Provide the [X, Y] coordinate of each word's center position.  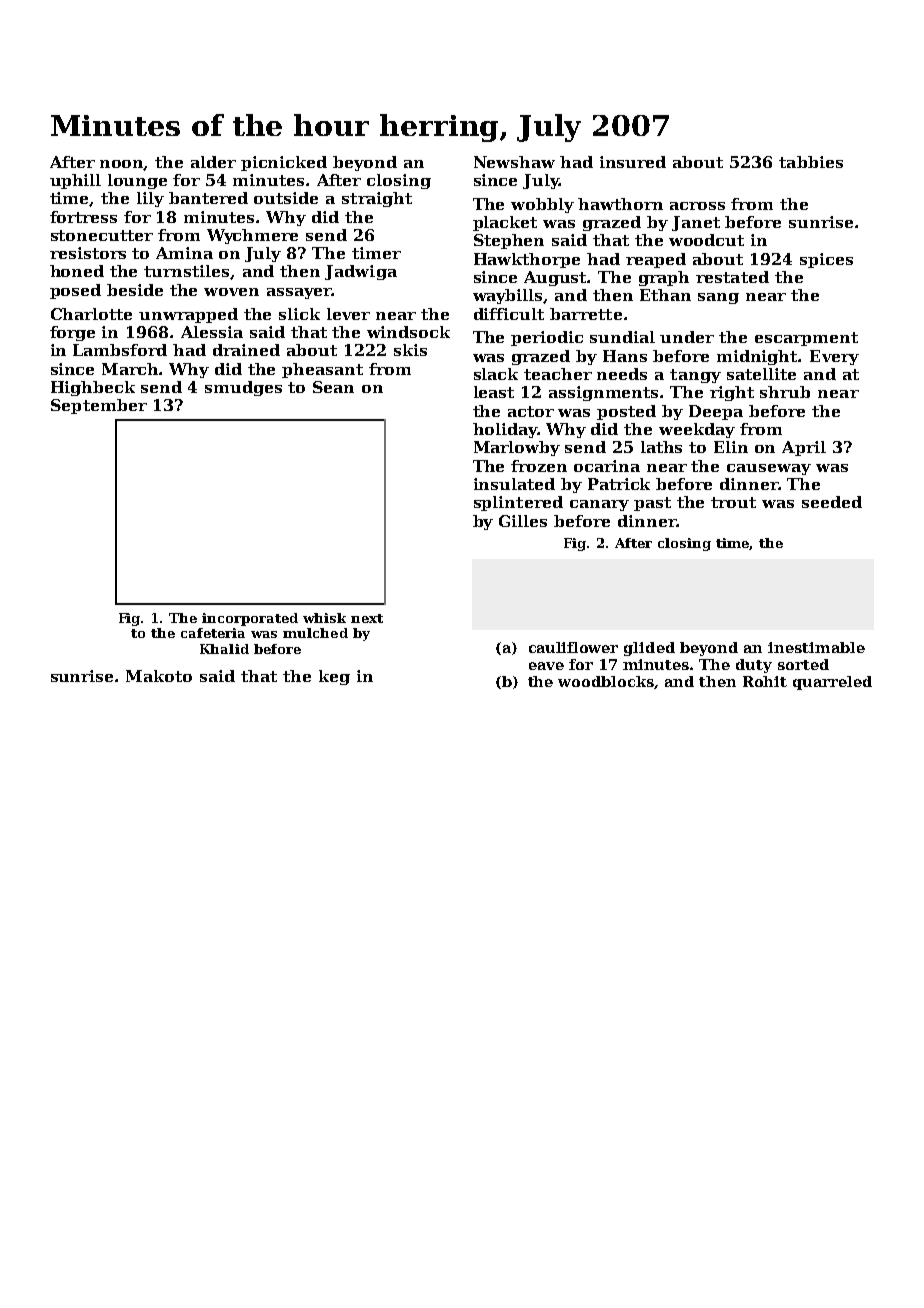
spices [826, 260]
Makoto [159, 676]
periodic [547, 338]
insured [633, 162]
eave [546, 666]
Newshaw [514, 162]
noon [122, 165]
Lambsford [120, 350]
